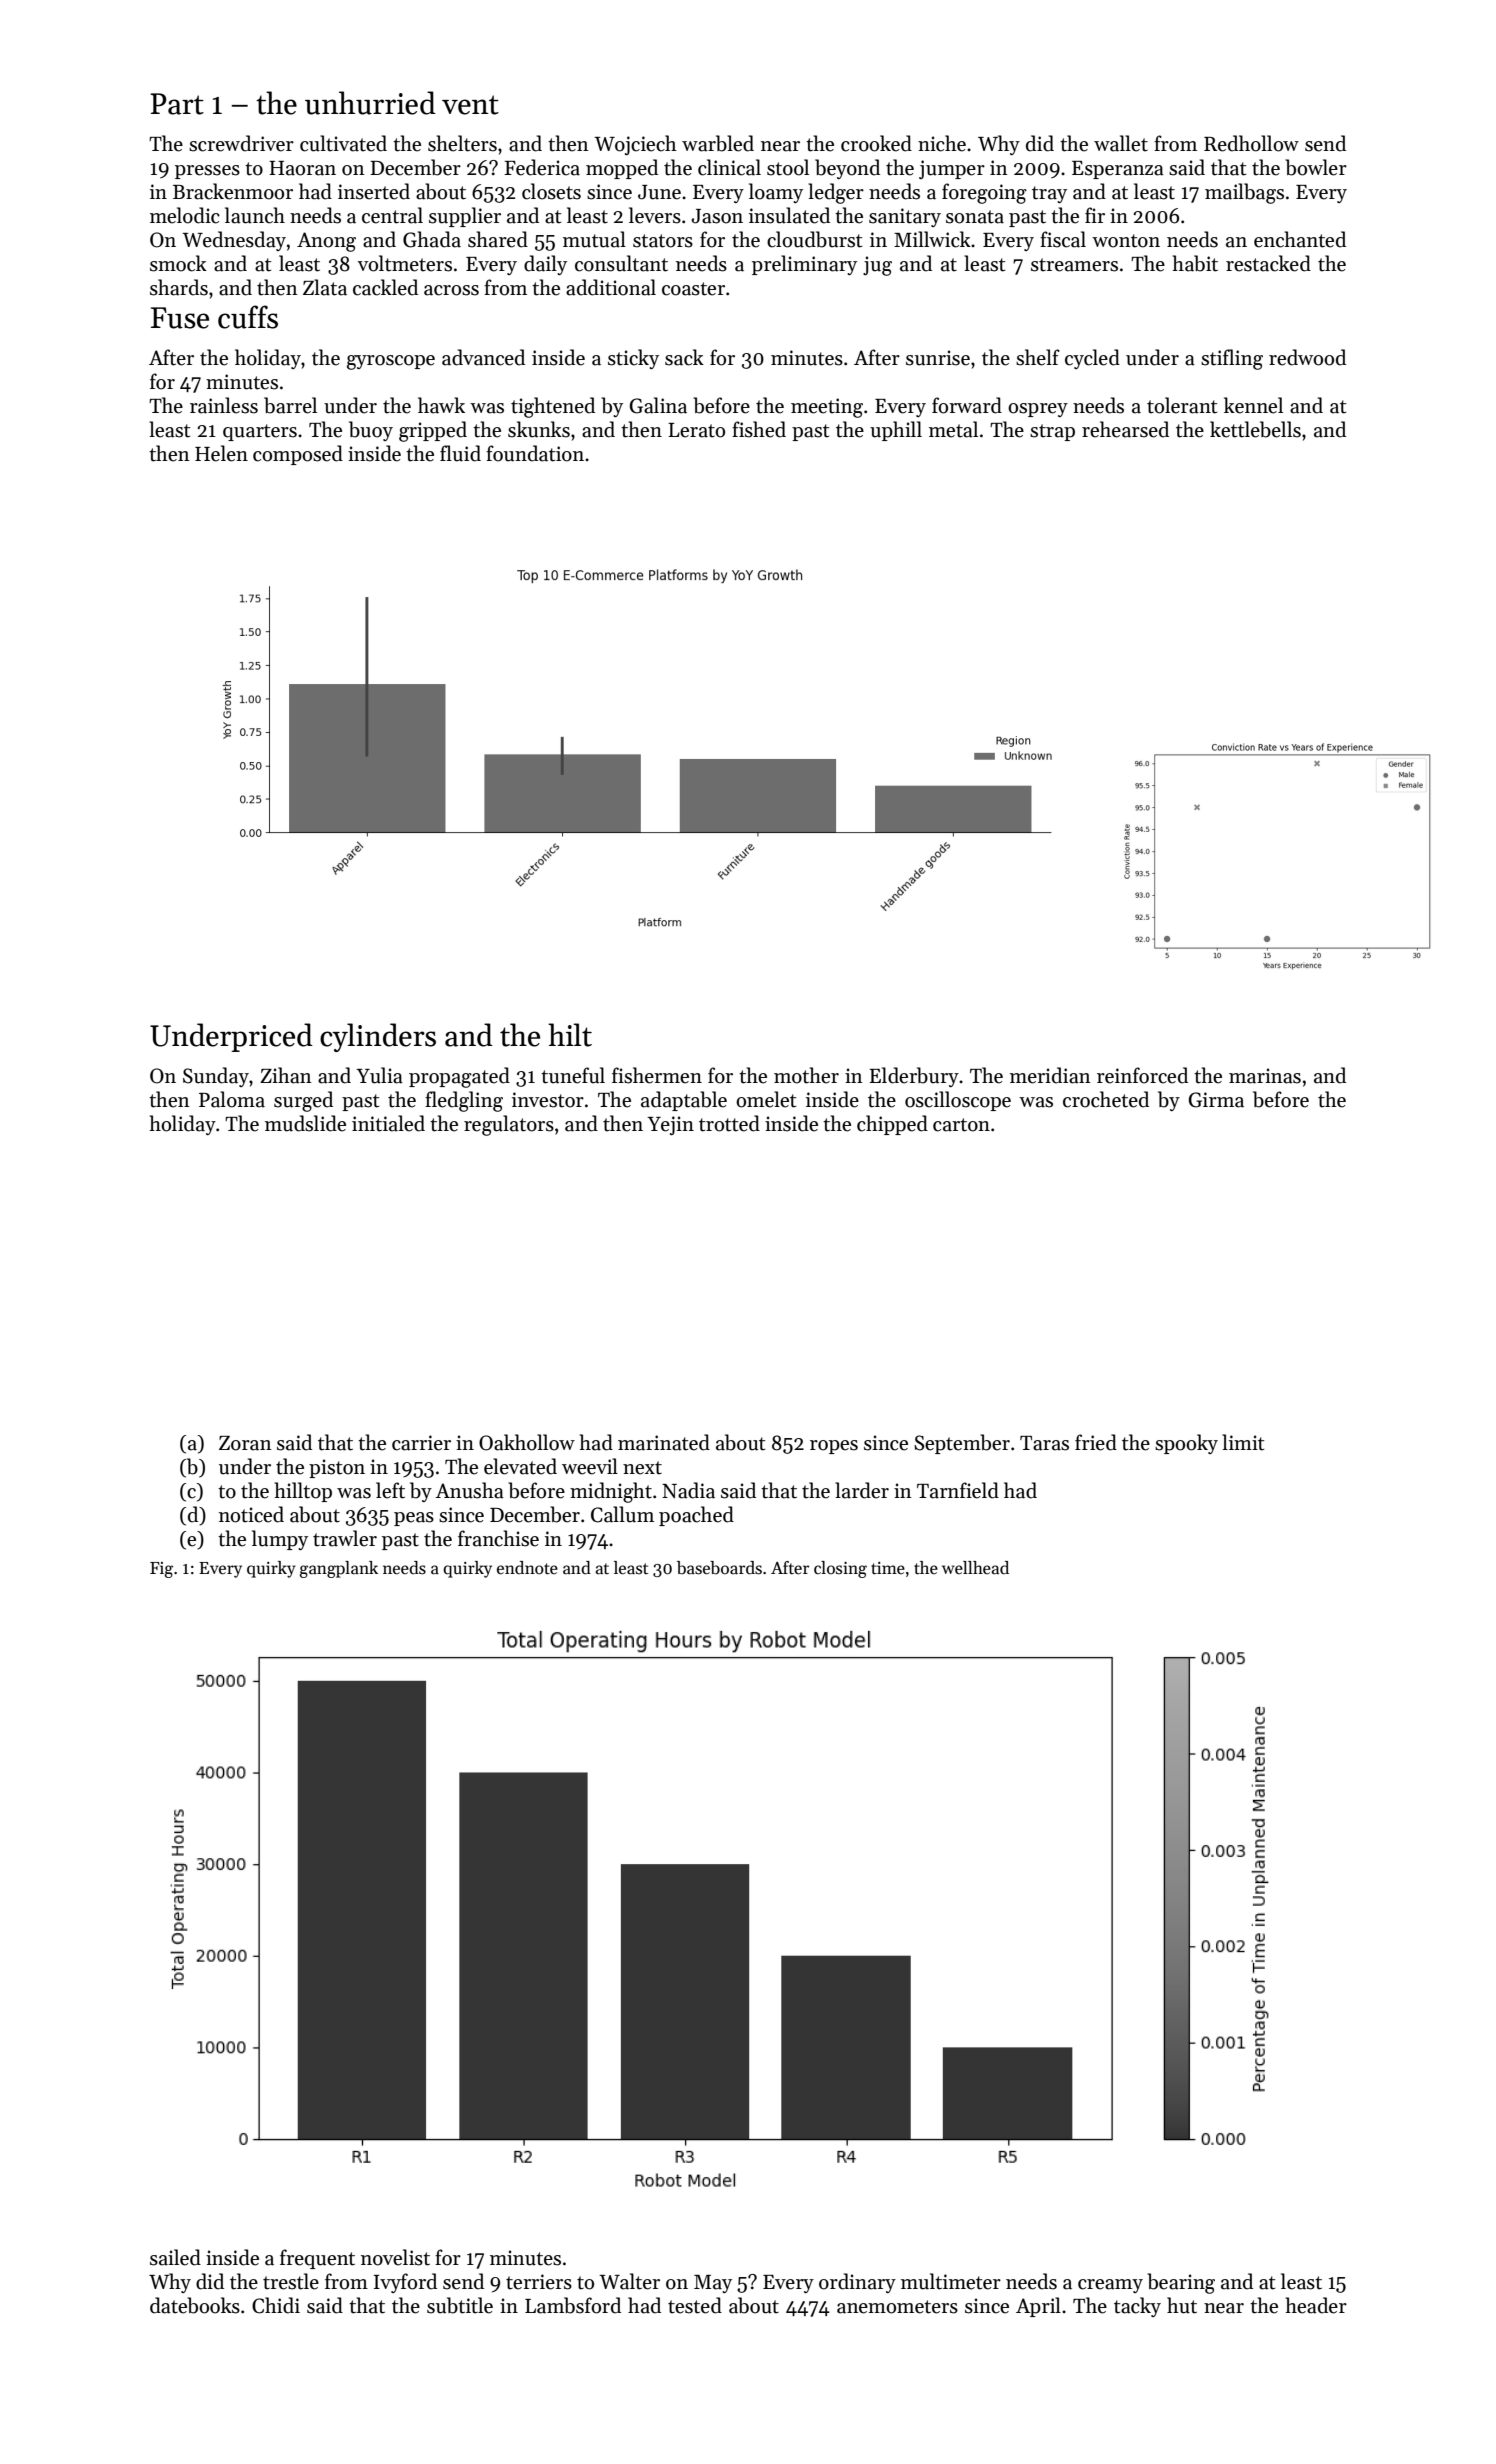 The image size is (1496, 2464). Describe the element at coordinates (729, 1123) in the image. I see `trotted` at that location.
